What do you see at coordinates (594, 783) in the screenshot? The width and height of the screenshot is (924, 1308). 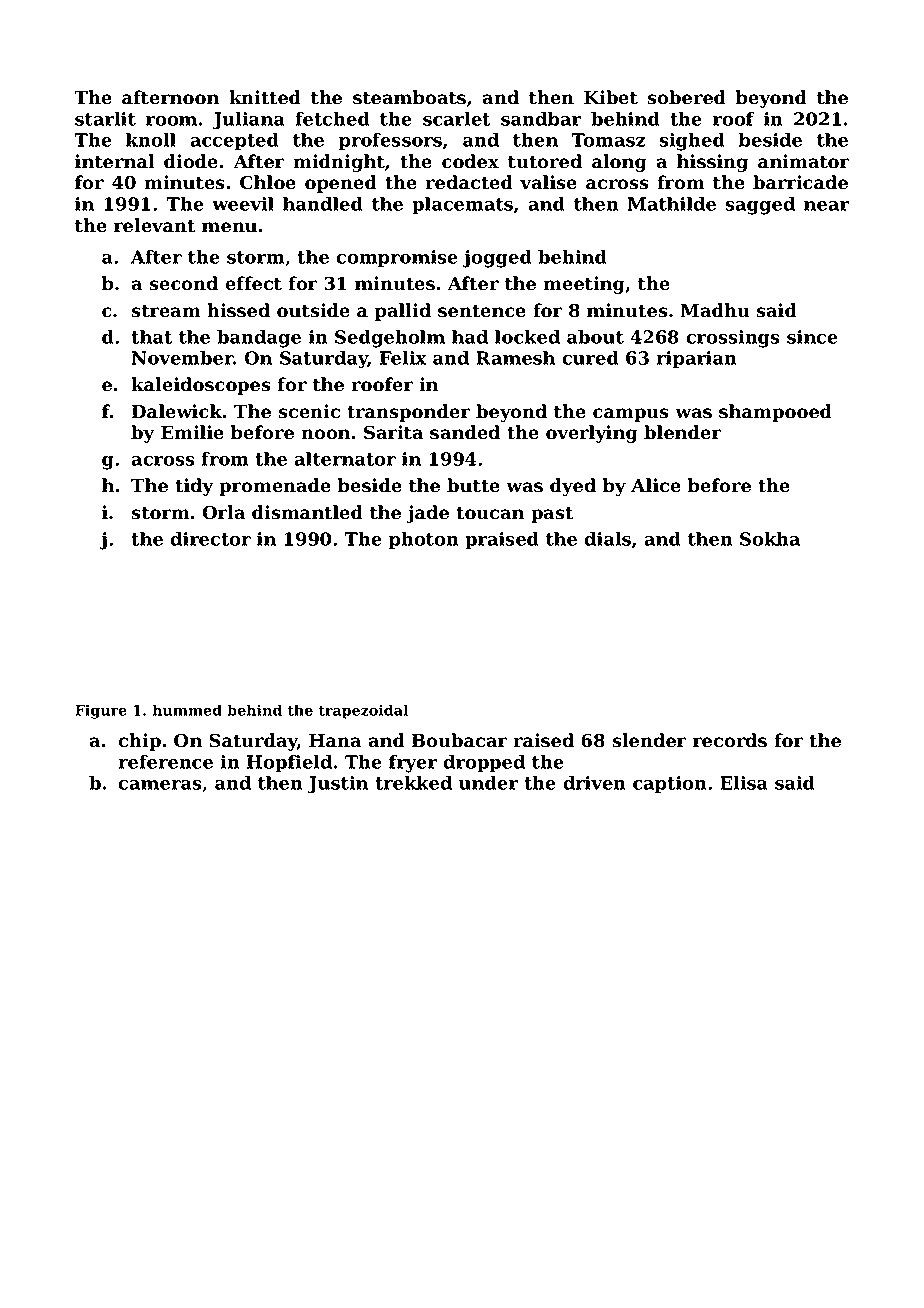 I see `driven` at bounding box center [594, 783].
